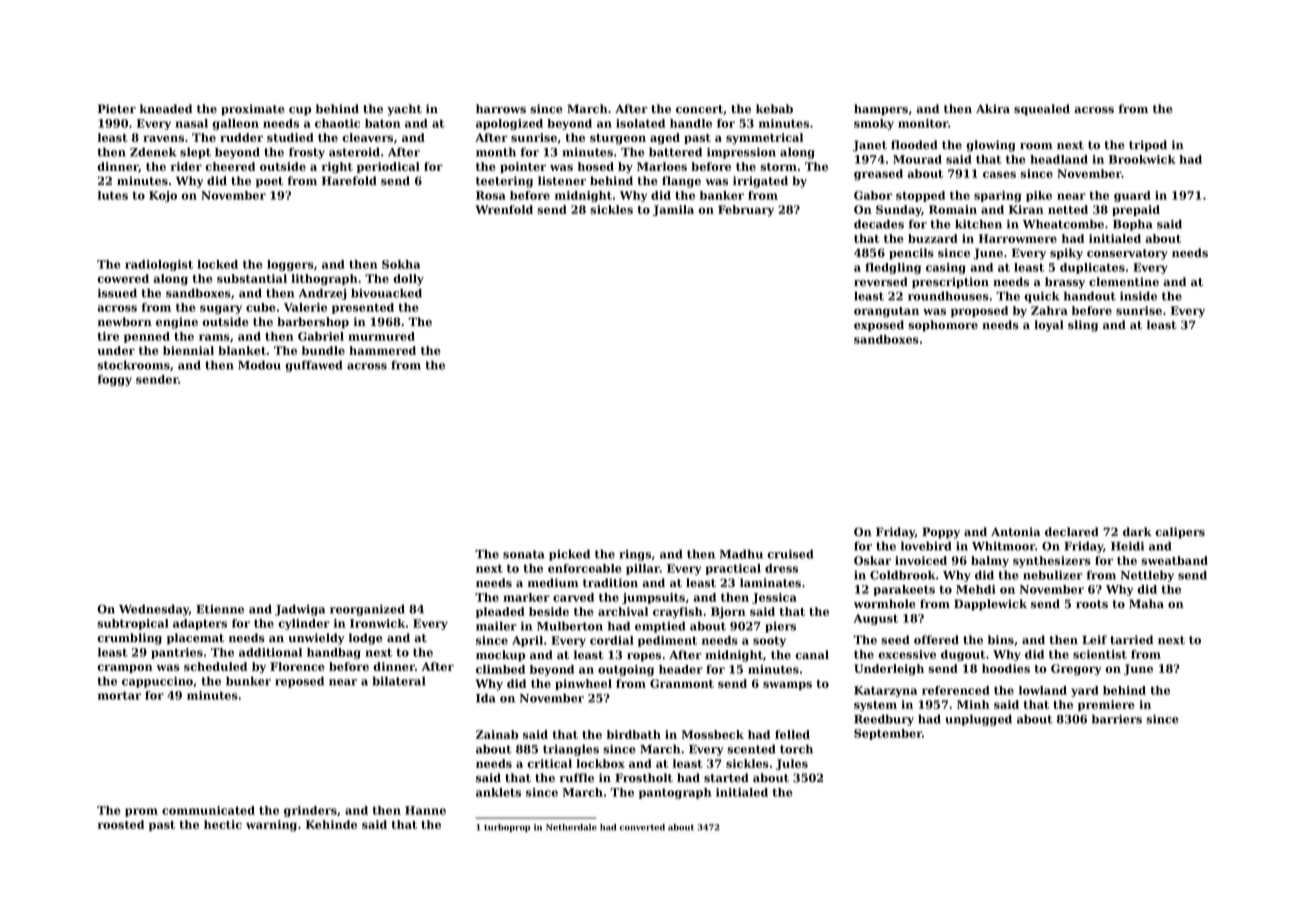  I want to click on unplugged, so click(978, 720).
